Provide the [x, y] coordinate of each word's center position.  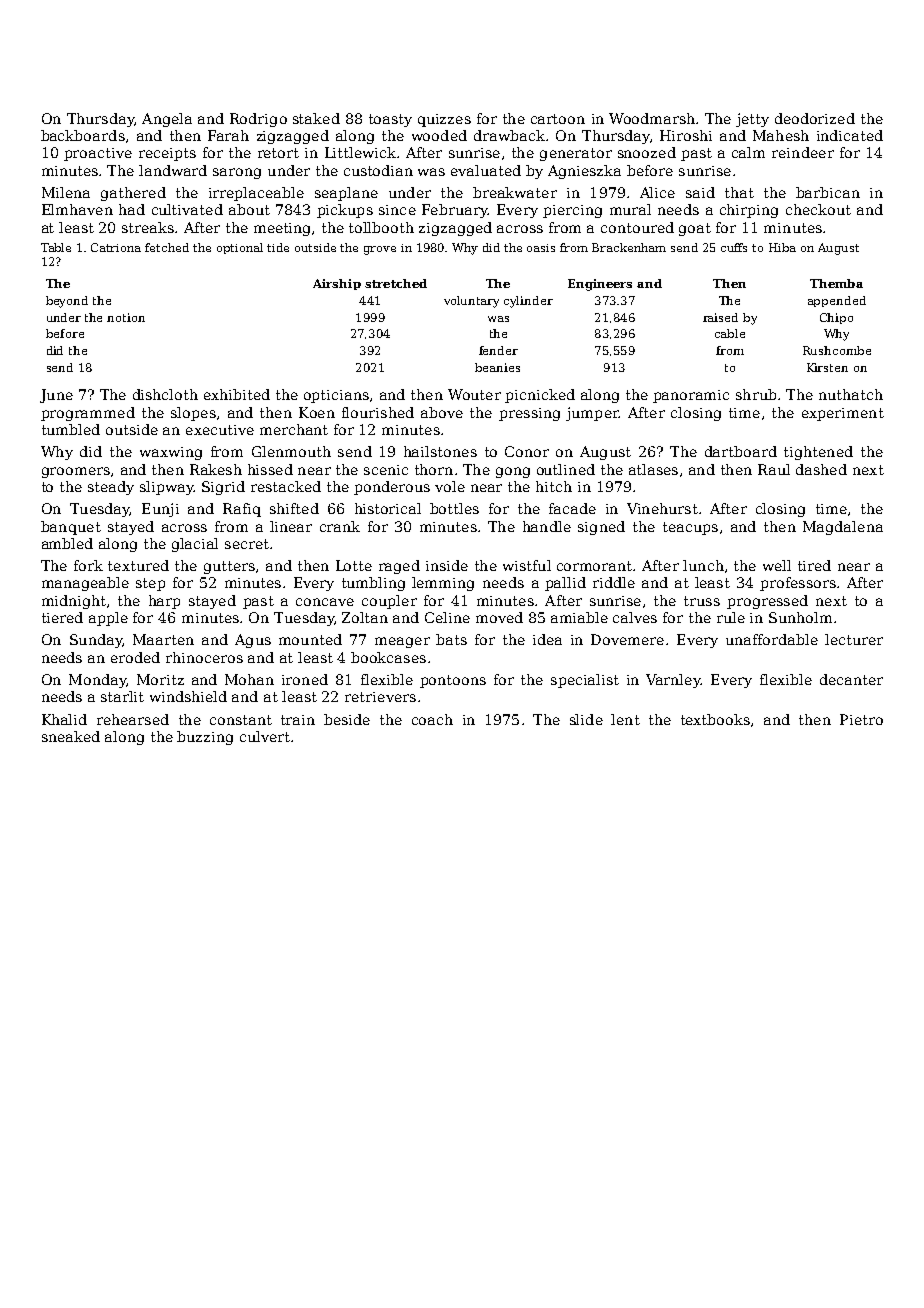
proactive [98, 154]
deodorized [815, 118]
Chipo [836, 318]
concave [325, 602]
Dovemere [627, 639]
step [150, 584]
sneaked [71, 736]
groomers [76, 472]
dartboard [741, 451]
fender [498, 350]
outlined [566, 469]
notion [126, 317]
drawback [509, 135]
